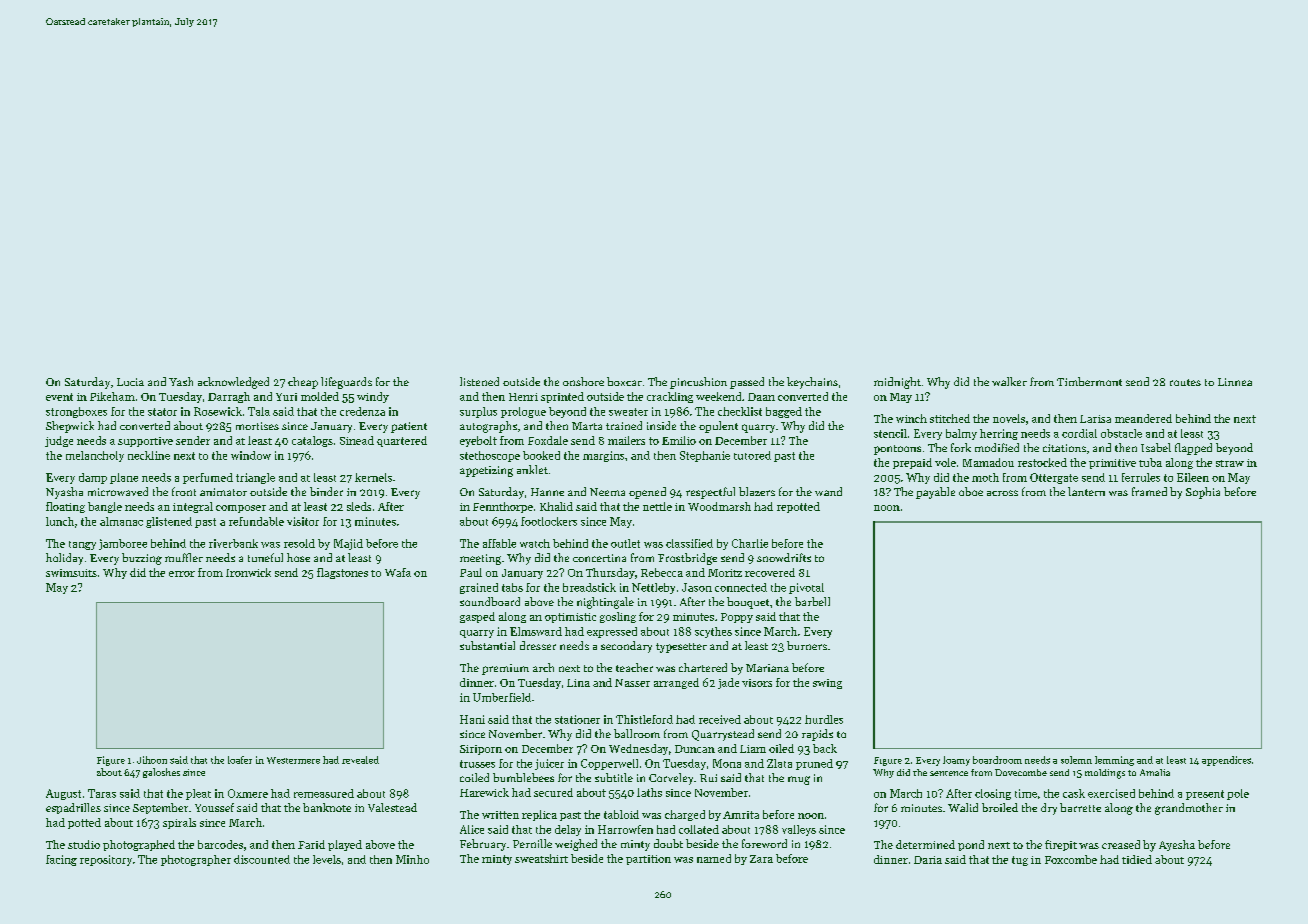  What do you see at coordinates (703, 667) in the screenshot?
I see `chartered` at bounding box center [703, 667].
